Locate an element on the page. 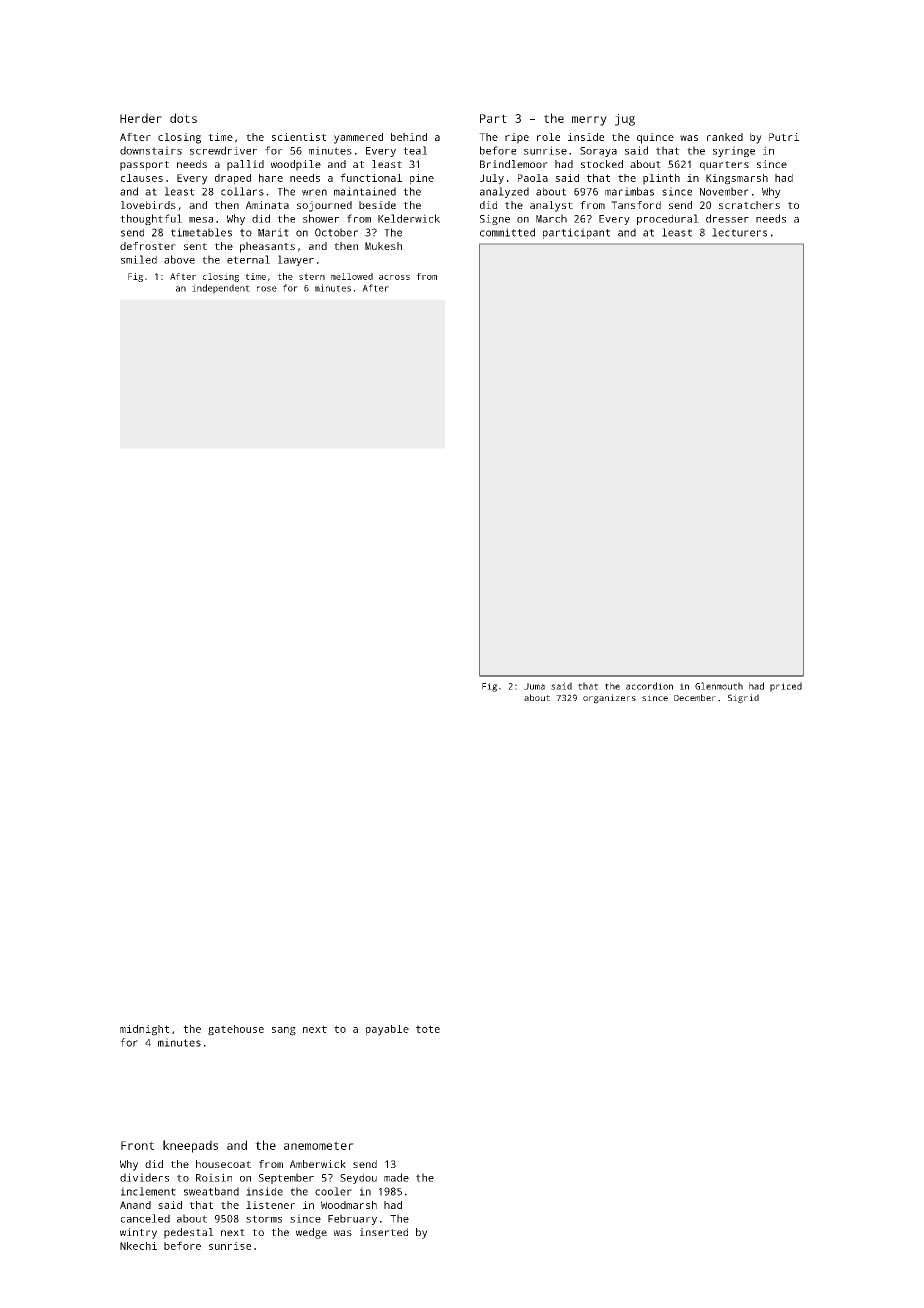 The width and height of the document is (924, 1308). across is located at coordinates (394, 277).
